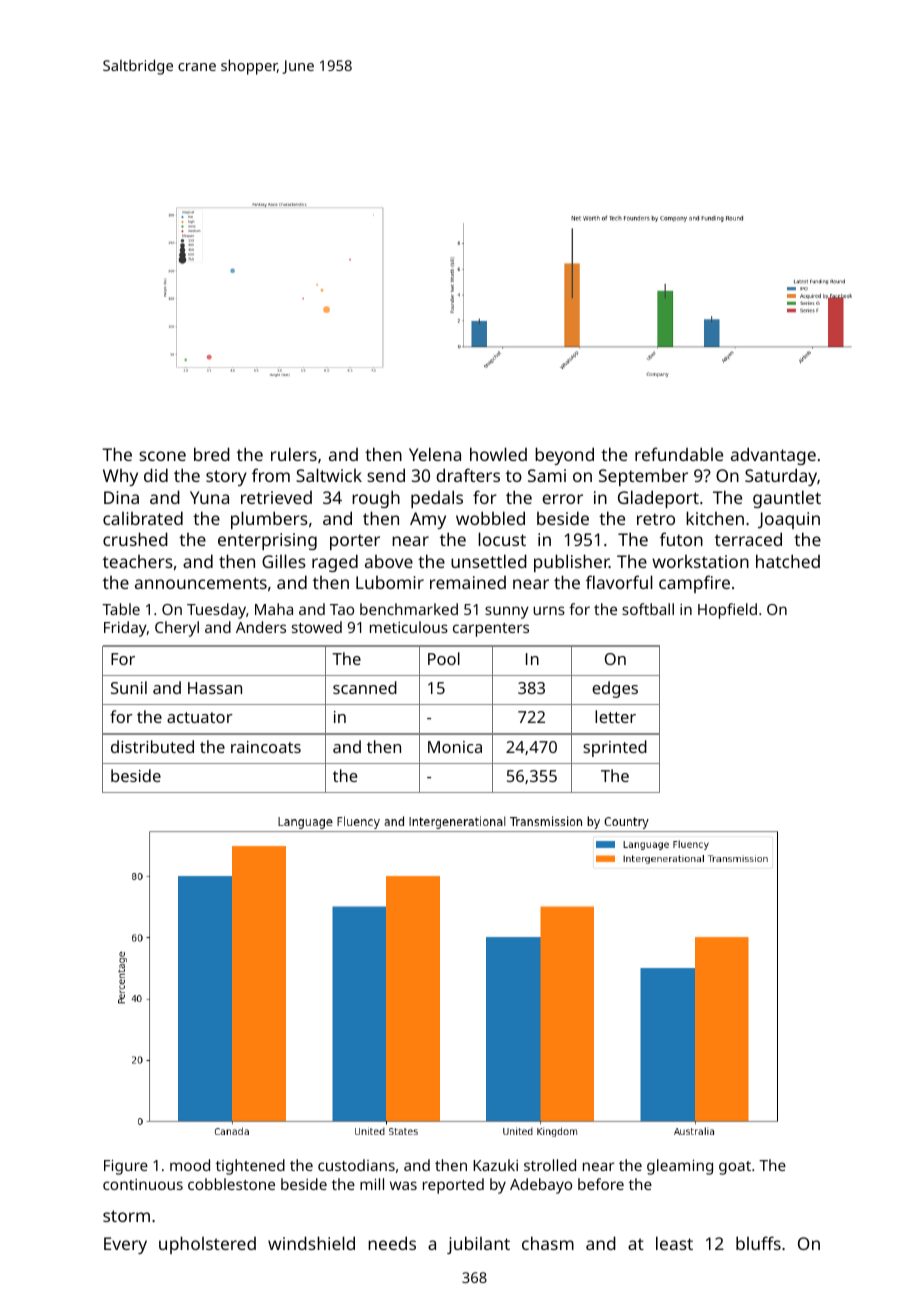 This page has height=1308, width=924. I want to click on upholstered, so click(207, 1245).
